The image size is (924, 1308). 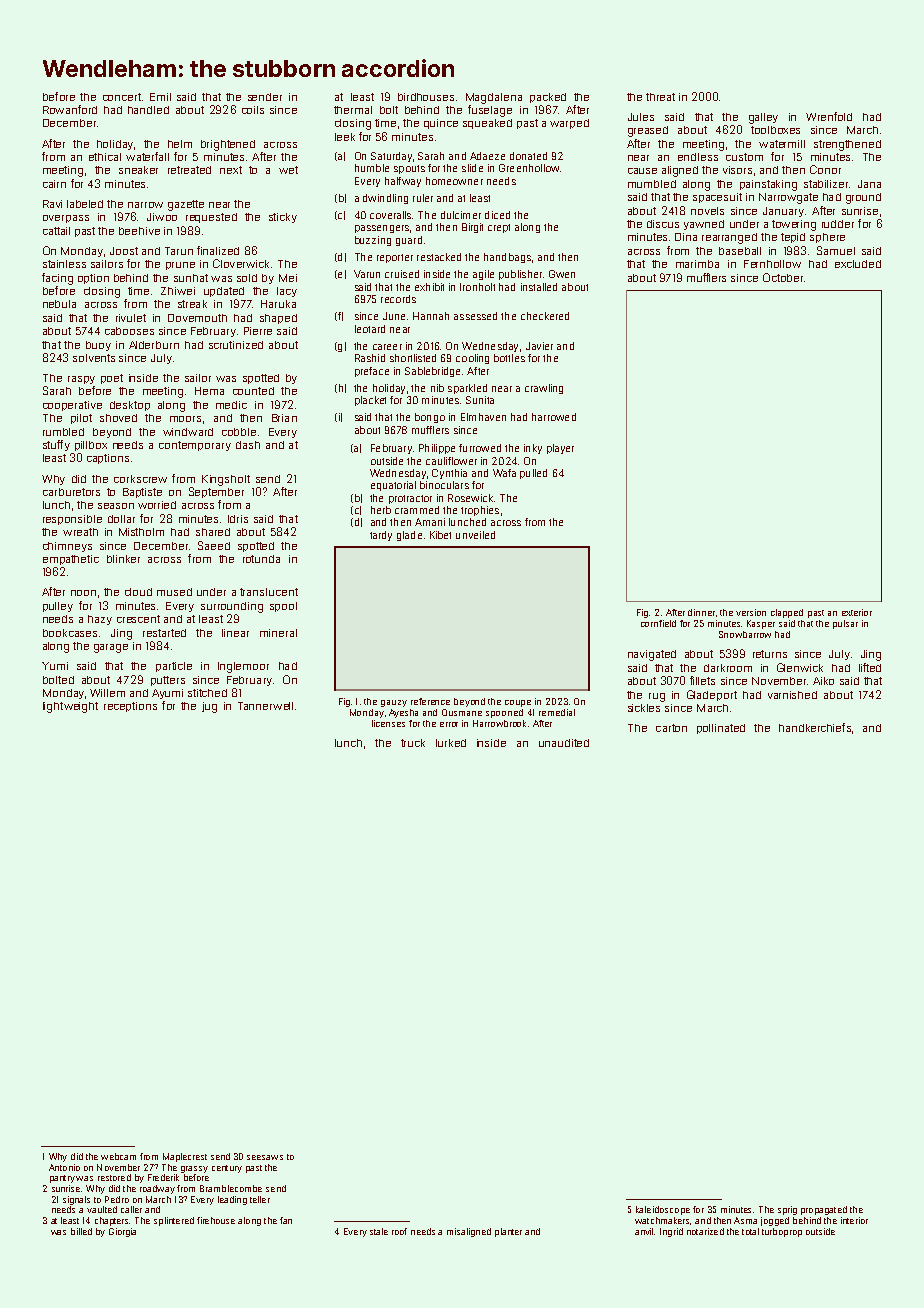 What do you see at coordinates (130, 707) in the screenshot?
I see `receptions` at bounding box center [130, 707].
